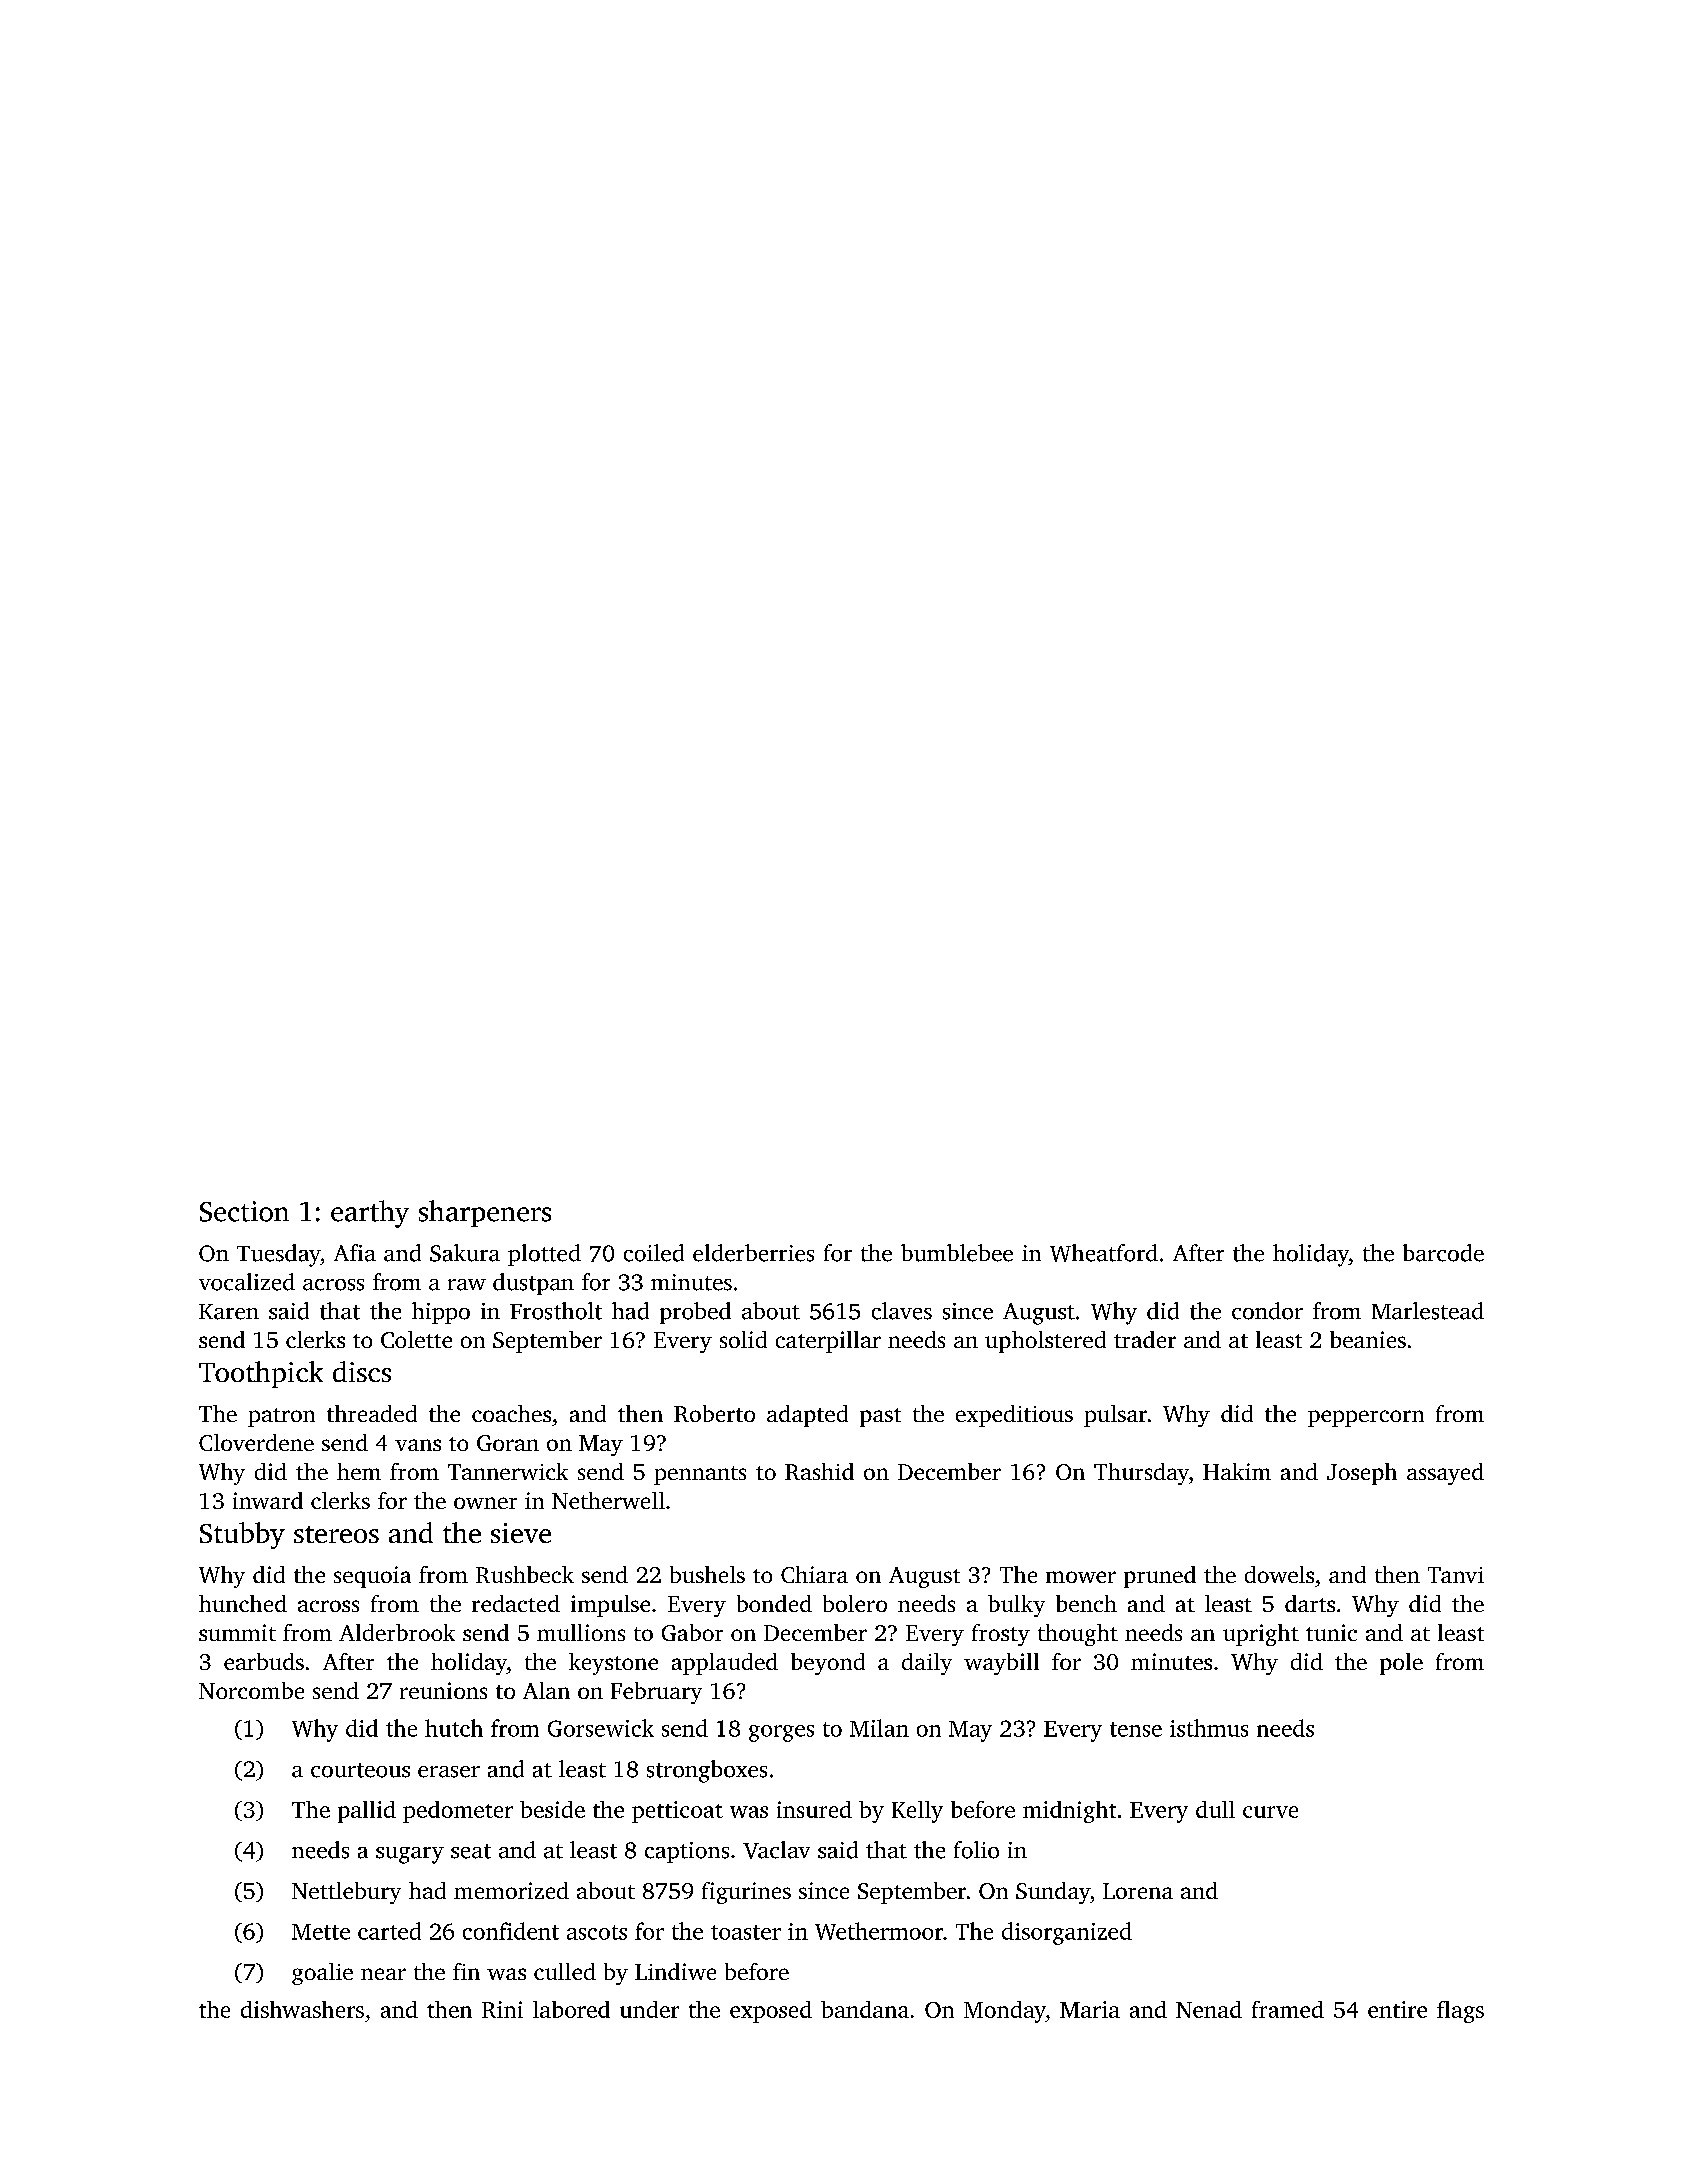  Describe the element at coordinates (1456, 1575) in the screenshot. I see `Tanvi` at that location.
